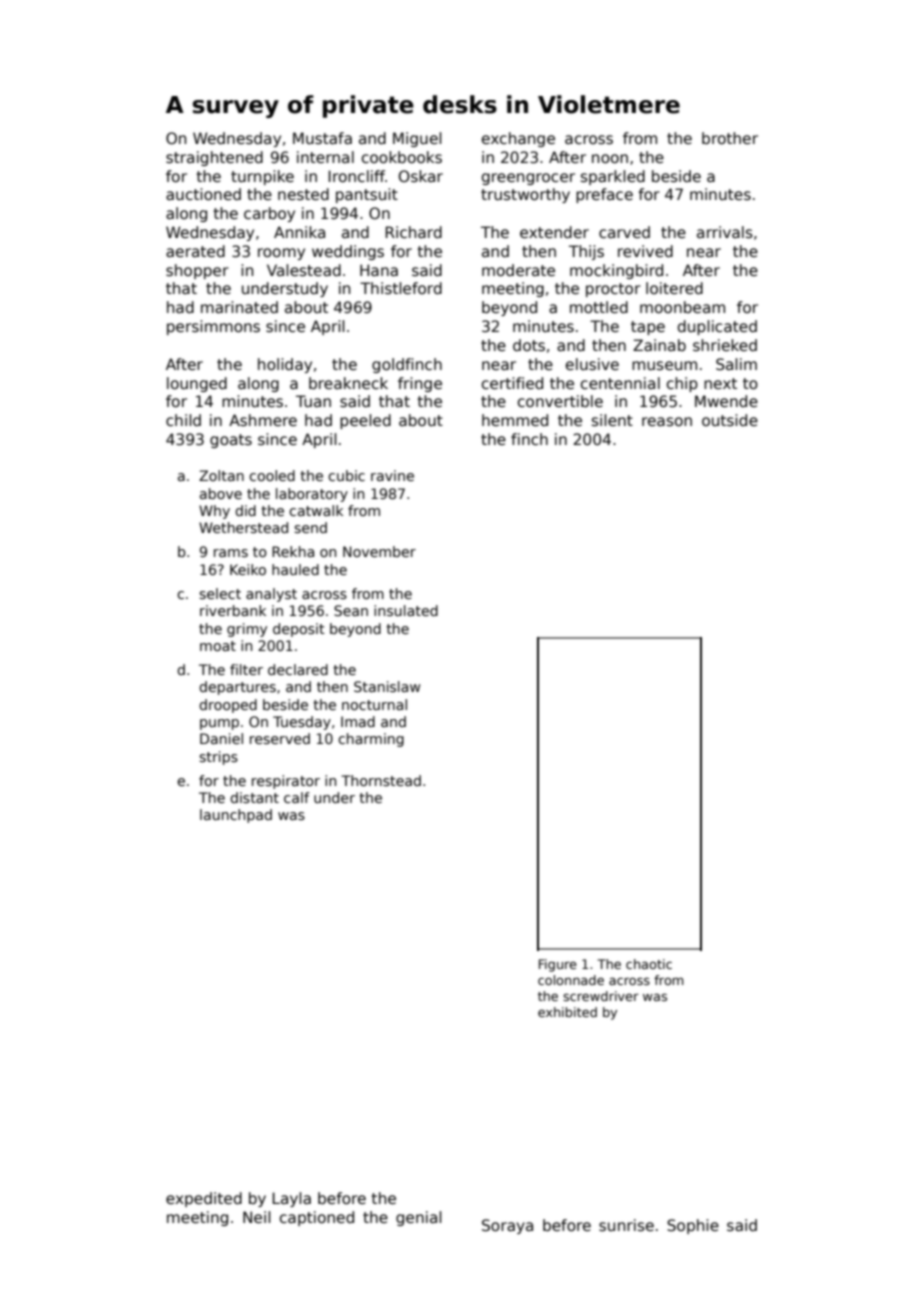 This screenshot has height=1311, width=924. I want to click on peeled, so click(365, 421).
